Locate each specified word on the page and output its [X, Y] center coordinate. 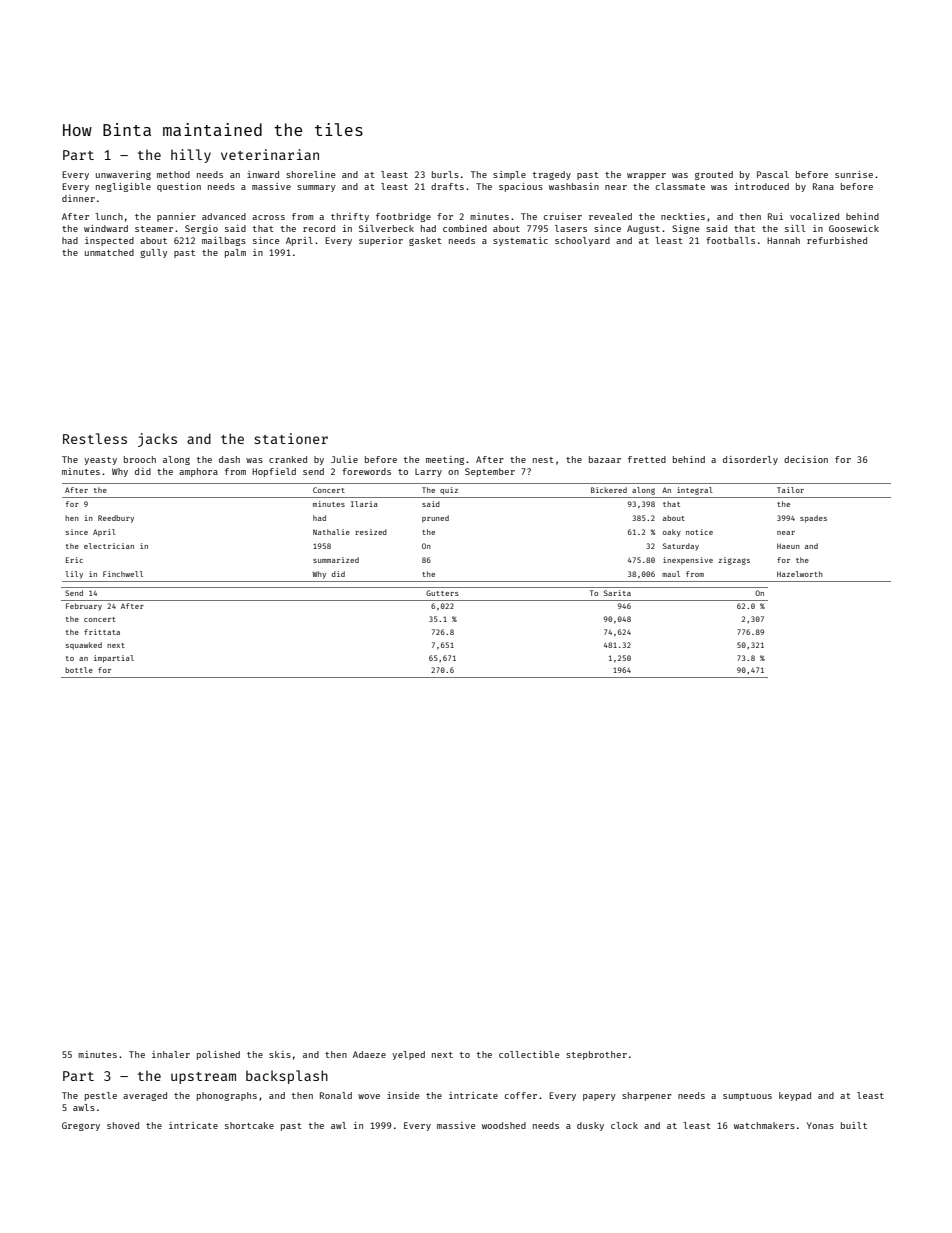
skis [280, 1054]
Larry [428, 472]
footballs [730, 240]
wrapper [646, 176]
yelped [408, 1055]
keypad [795, 1096]
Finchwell [123, 574]
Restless [95, 438]
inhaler [171, 1054]
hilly [191, 156]
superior [381, 241]
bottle [79, 670]
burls [445, 174]
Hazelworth [800, 574]
